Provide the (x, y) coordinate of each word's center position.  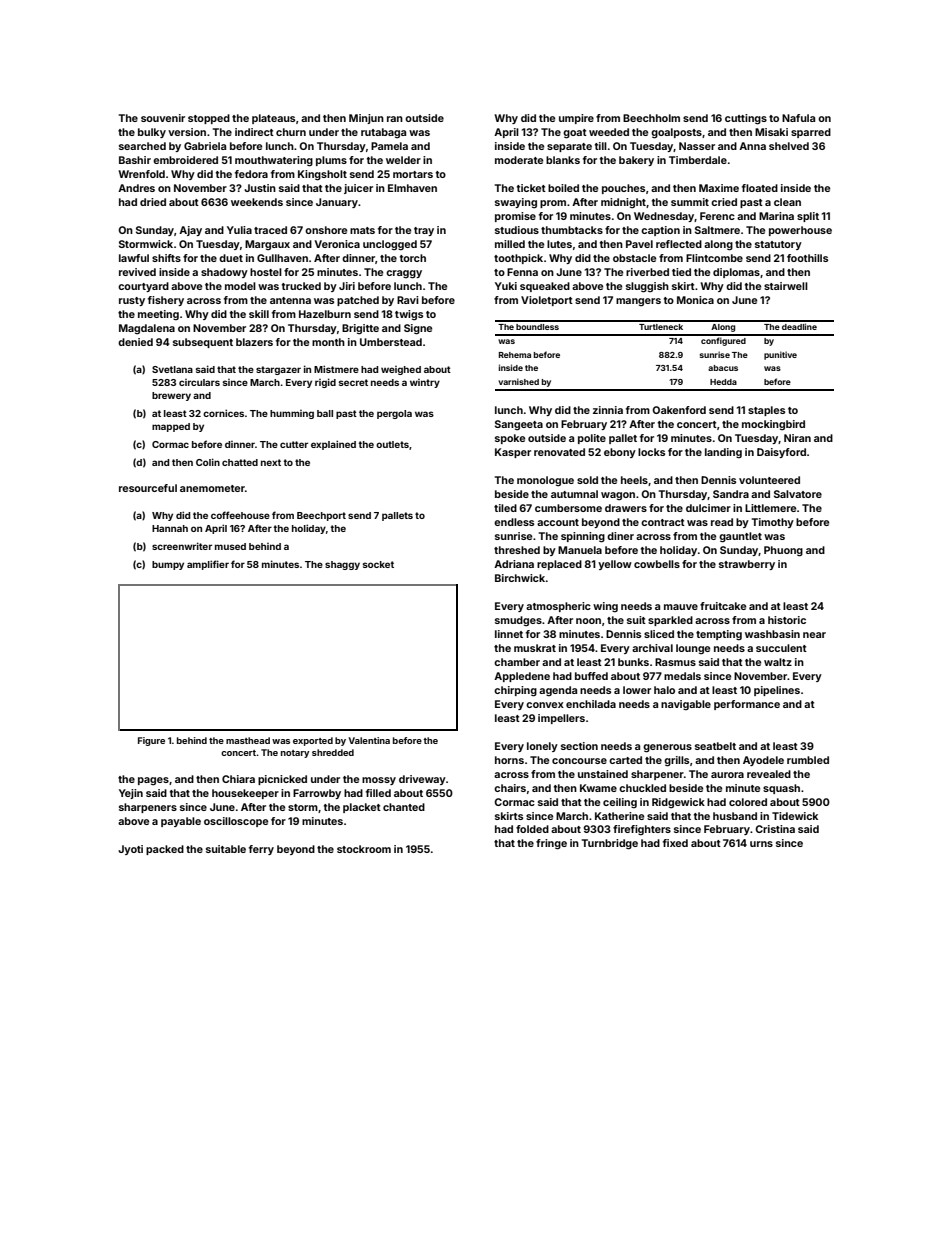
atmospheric (558, 607)
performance (747, 705)
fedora (251, 174)
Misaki (771, 132)
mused (230, 546)
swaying (516, 203)
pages (153, 781)
